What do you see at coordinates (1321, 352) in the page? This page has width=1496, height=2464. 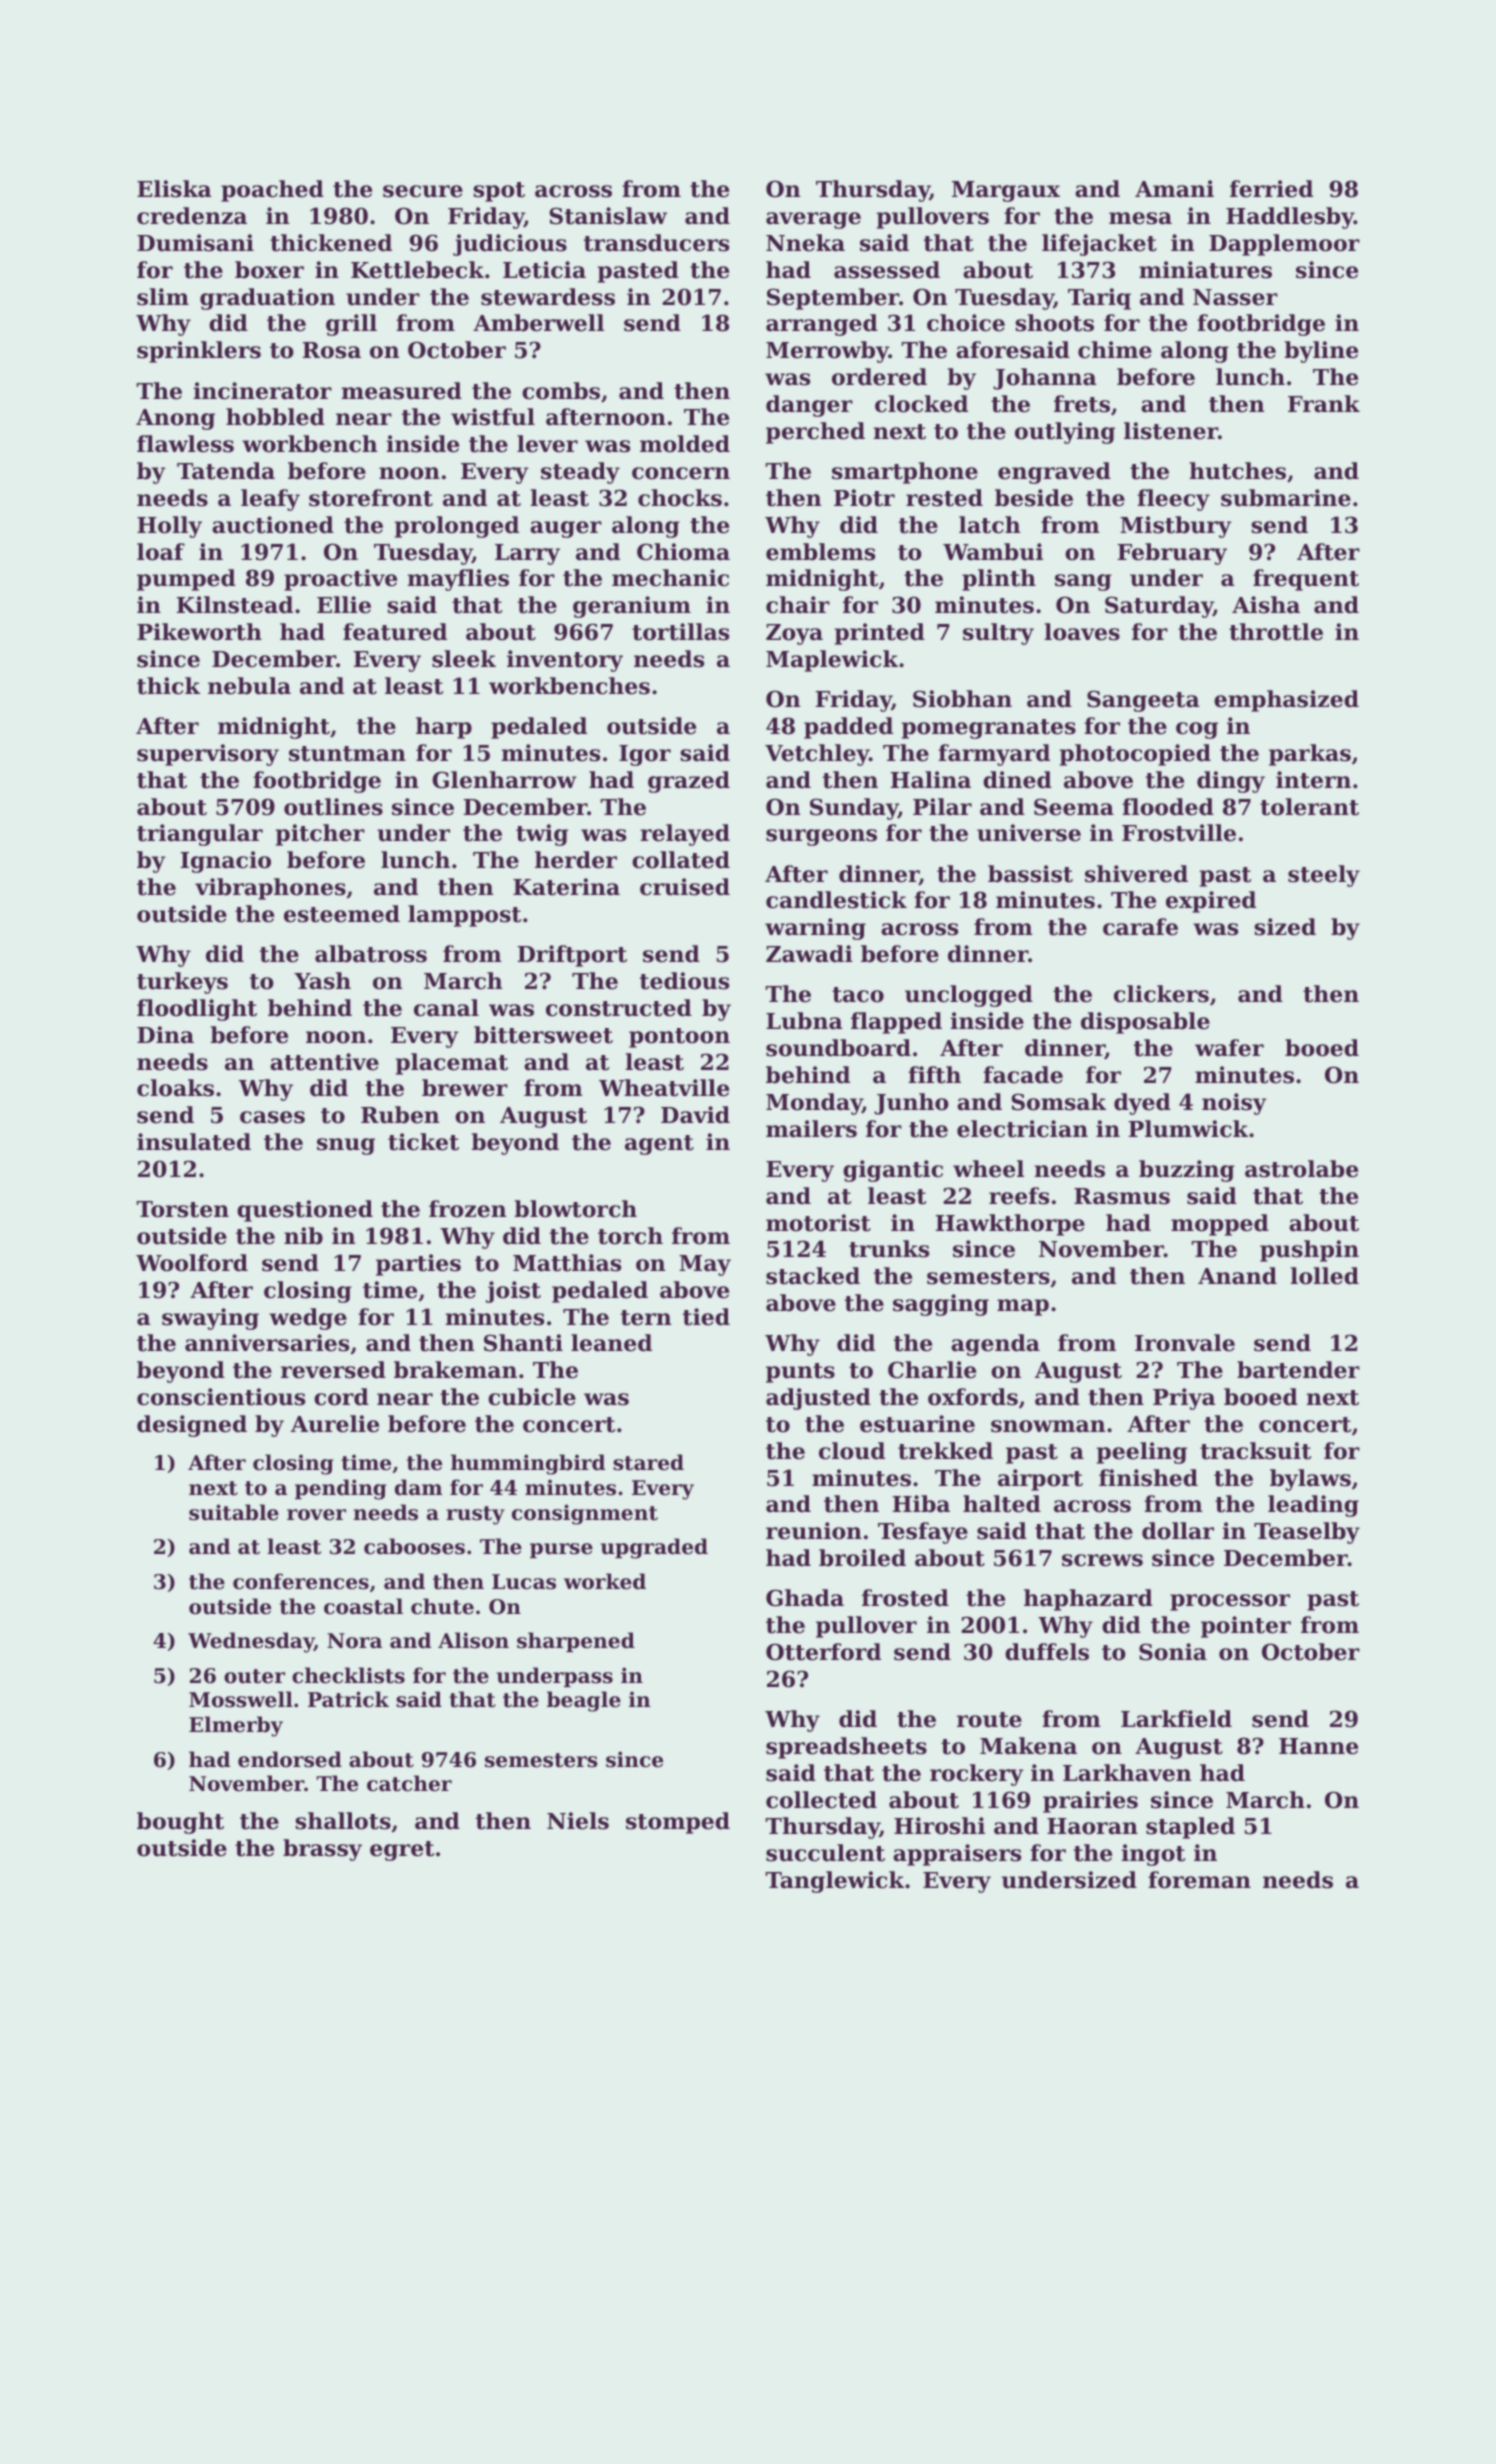 I see `byline` at bounding box center [1321, 352].
